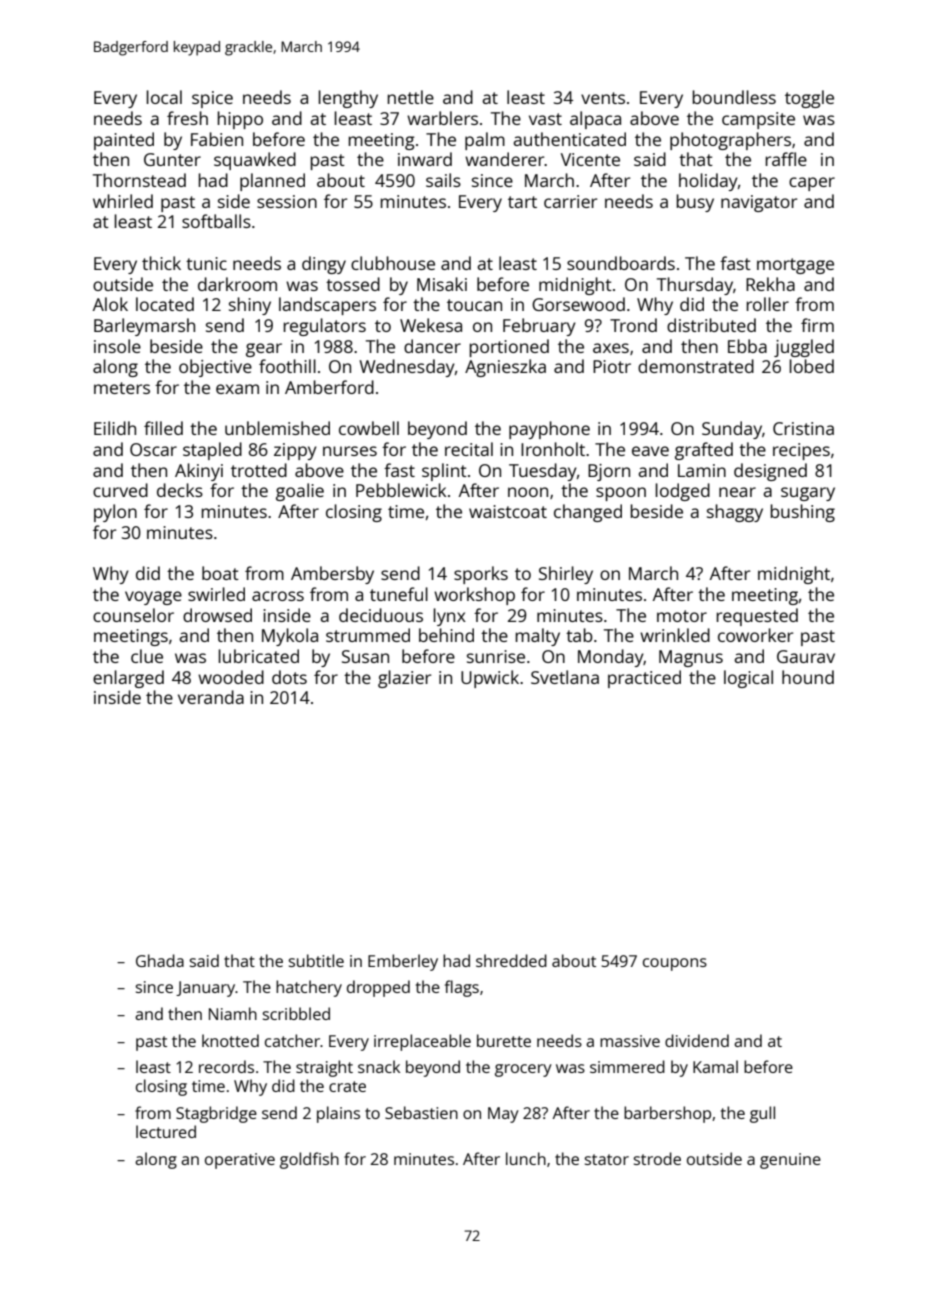 The height and width of the image is (1316, 928). What do you see at coordinates (657, 1158) in the image?
I see `strode` at bounding box center [657, 1158].
